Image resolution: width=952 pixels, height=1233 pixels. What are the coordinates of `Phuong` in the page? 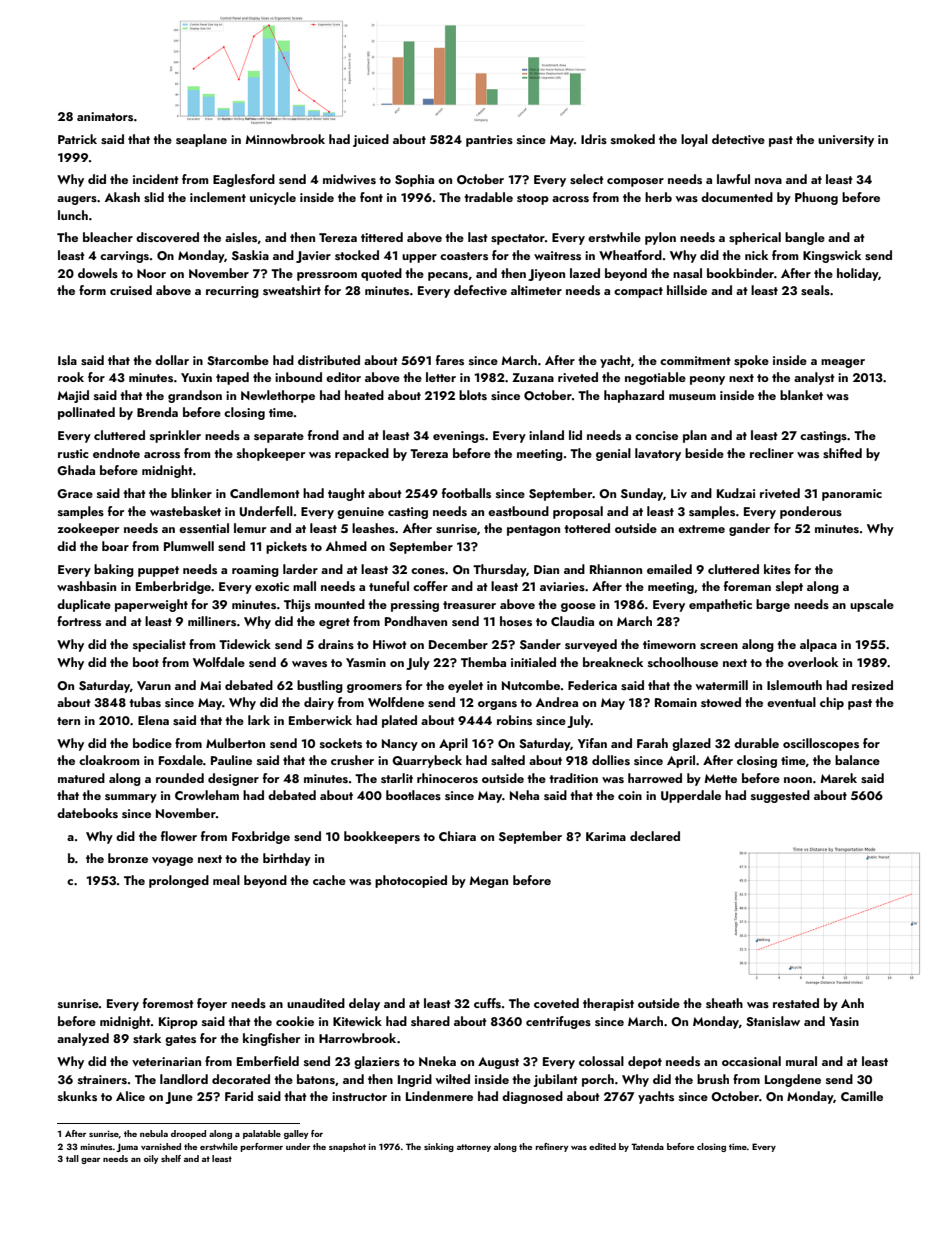 It's located at (816, 198).
